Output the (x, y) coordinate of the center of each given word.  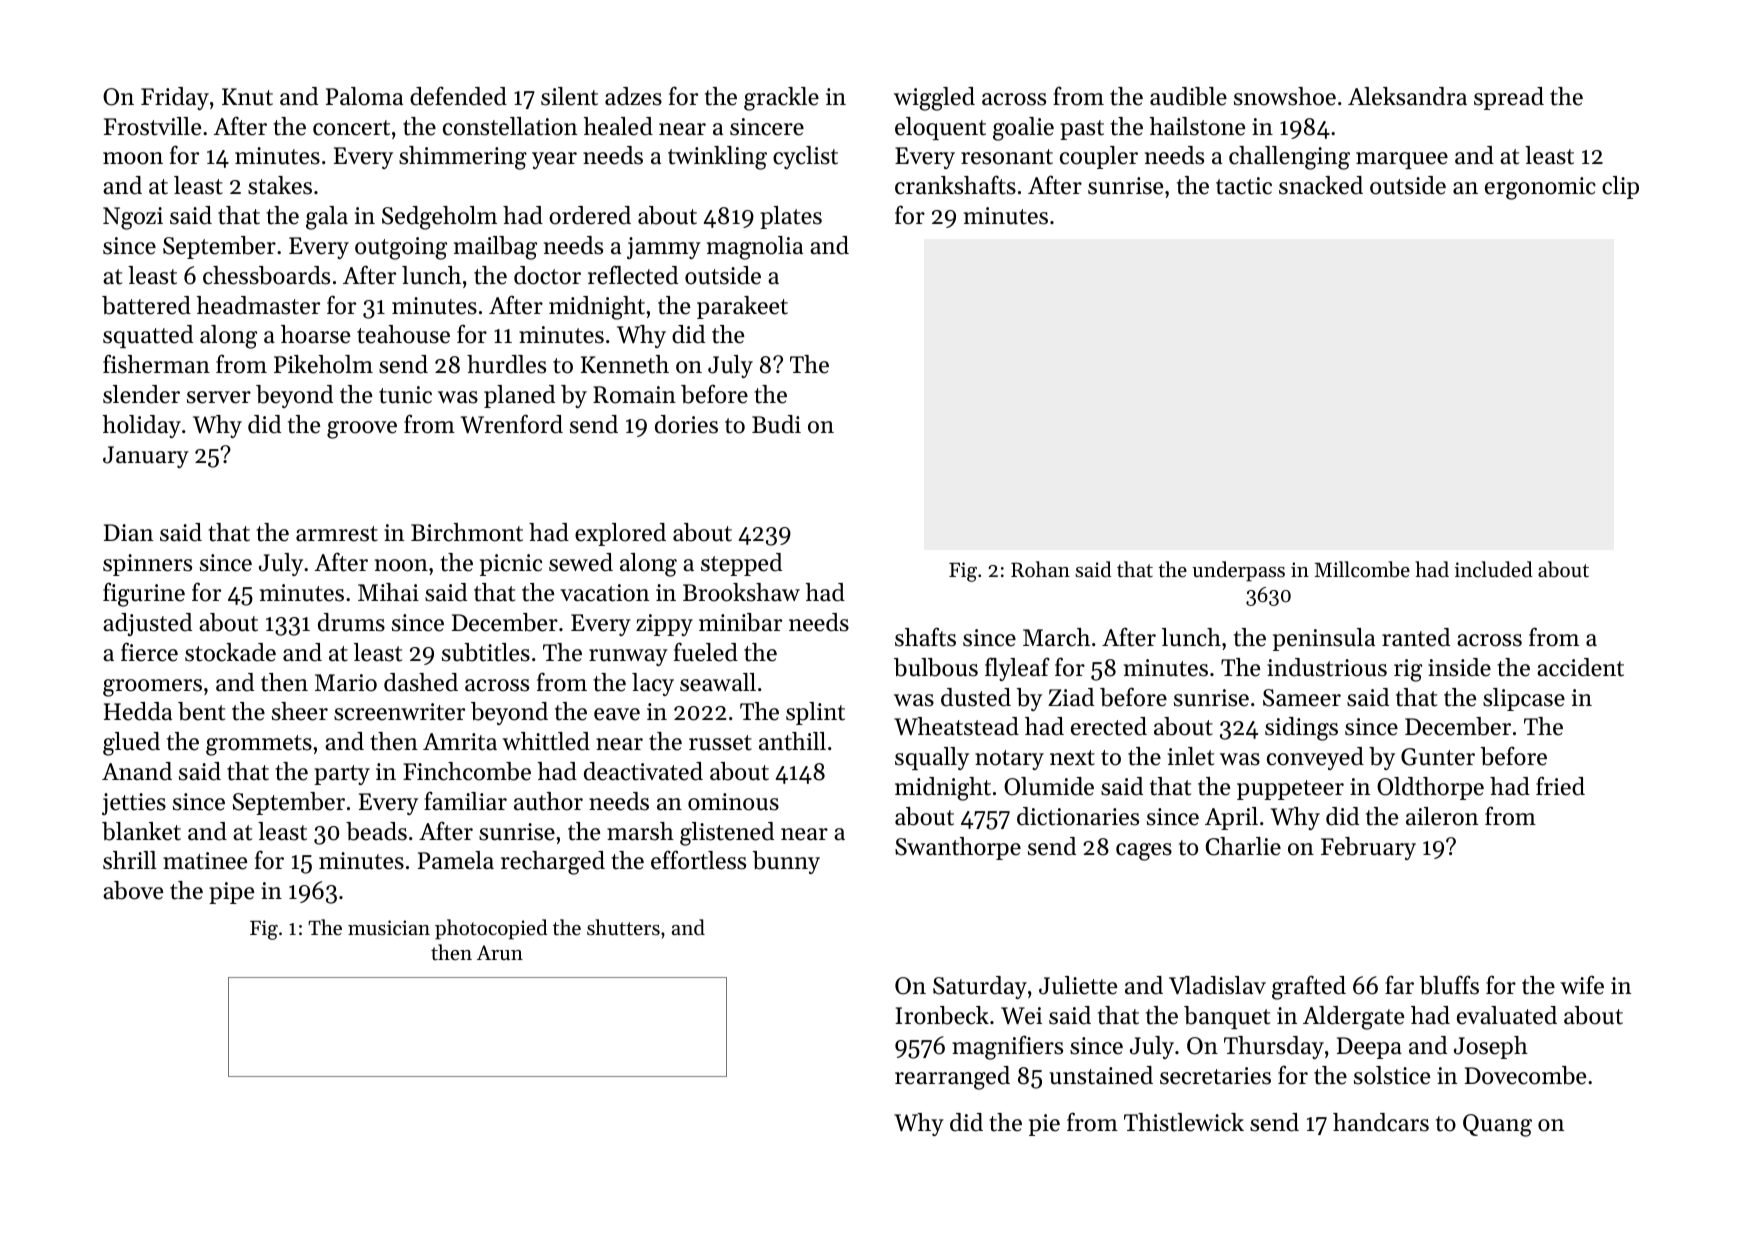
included (1494, 569)
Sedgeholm (439, 218)
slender (141, 394)
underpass (1238, 571)
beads (376, 831)
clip (1620, 187)
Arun (500, 952)
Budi (776, 424)
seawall (718, 682)
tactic (1244, 186)
